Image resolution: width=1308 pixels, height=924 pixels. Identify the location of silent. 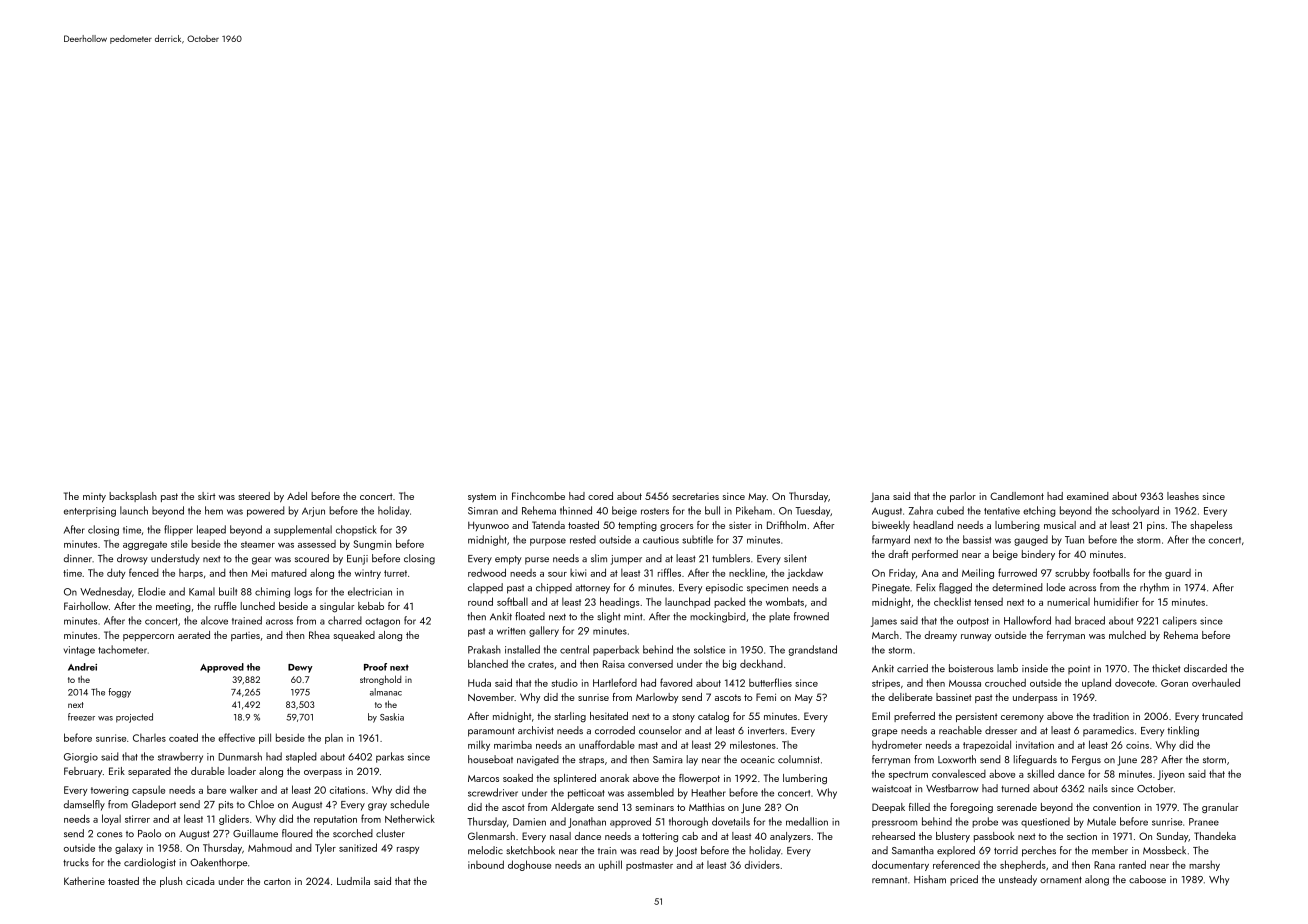
(795, 558).
